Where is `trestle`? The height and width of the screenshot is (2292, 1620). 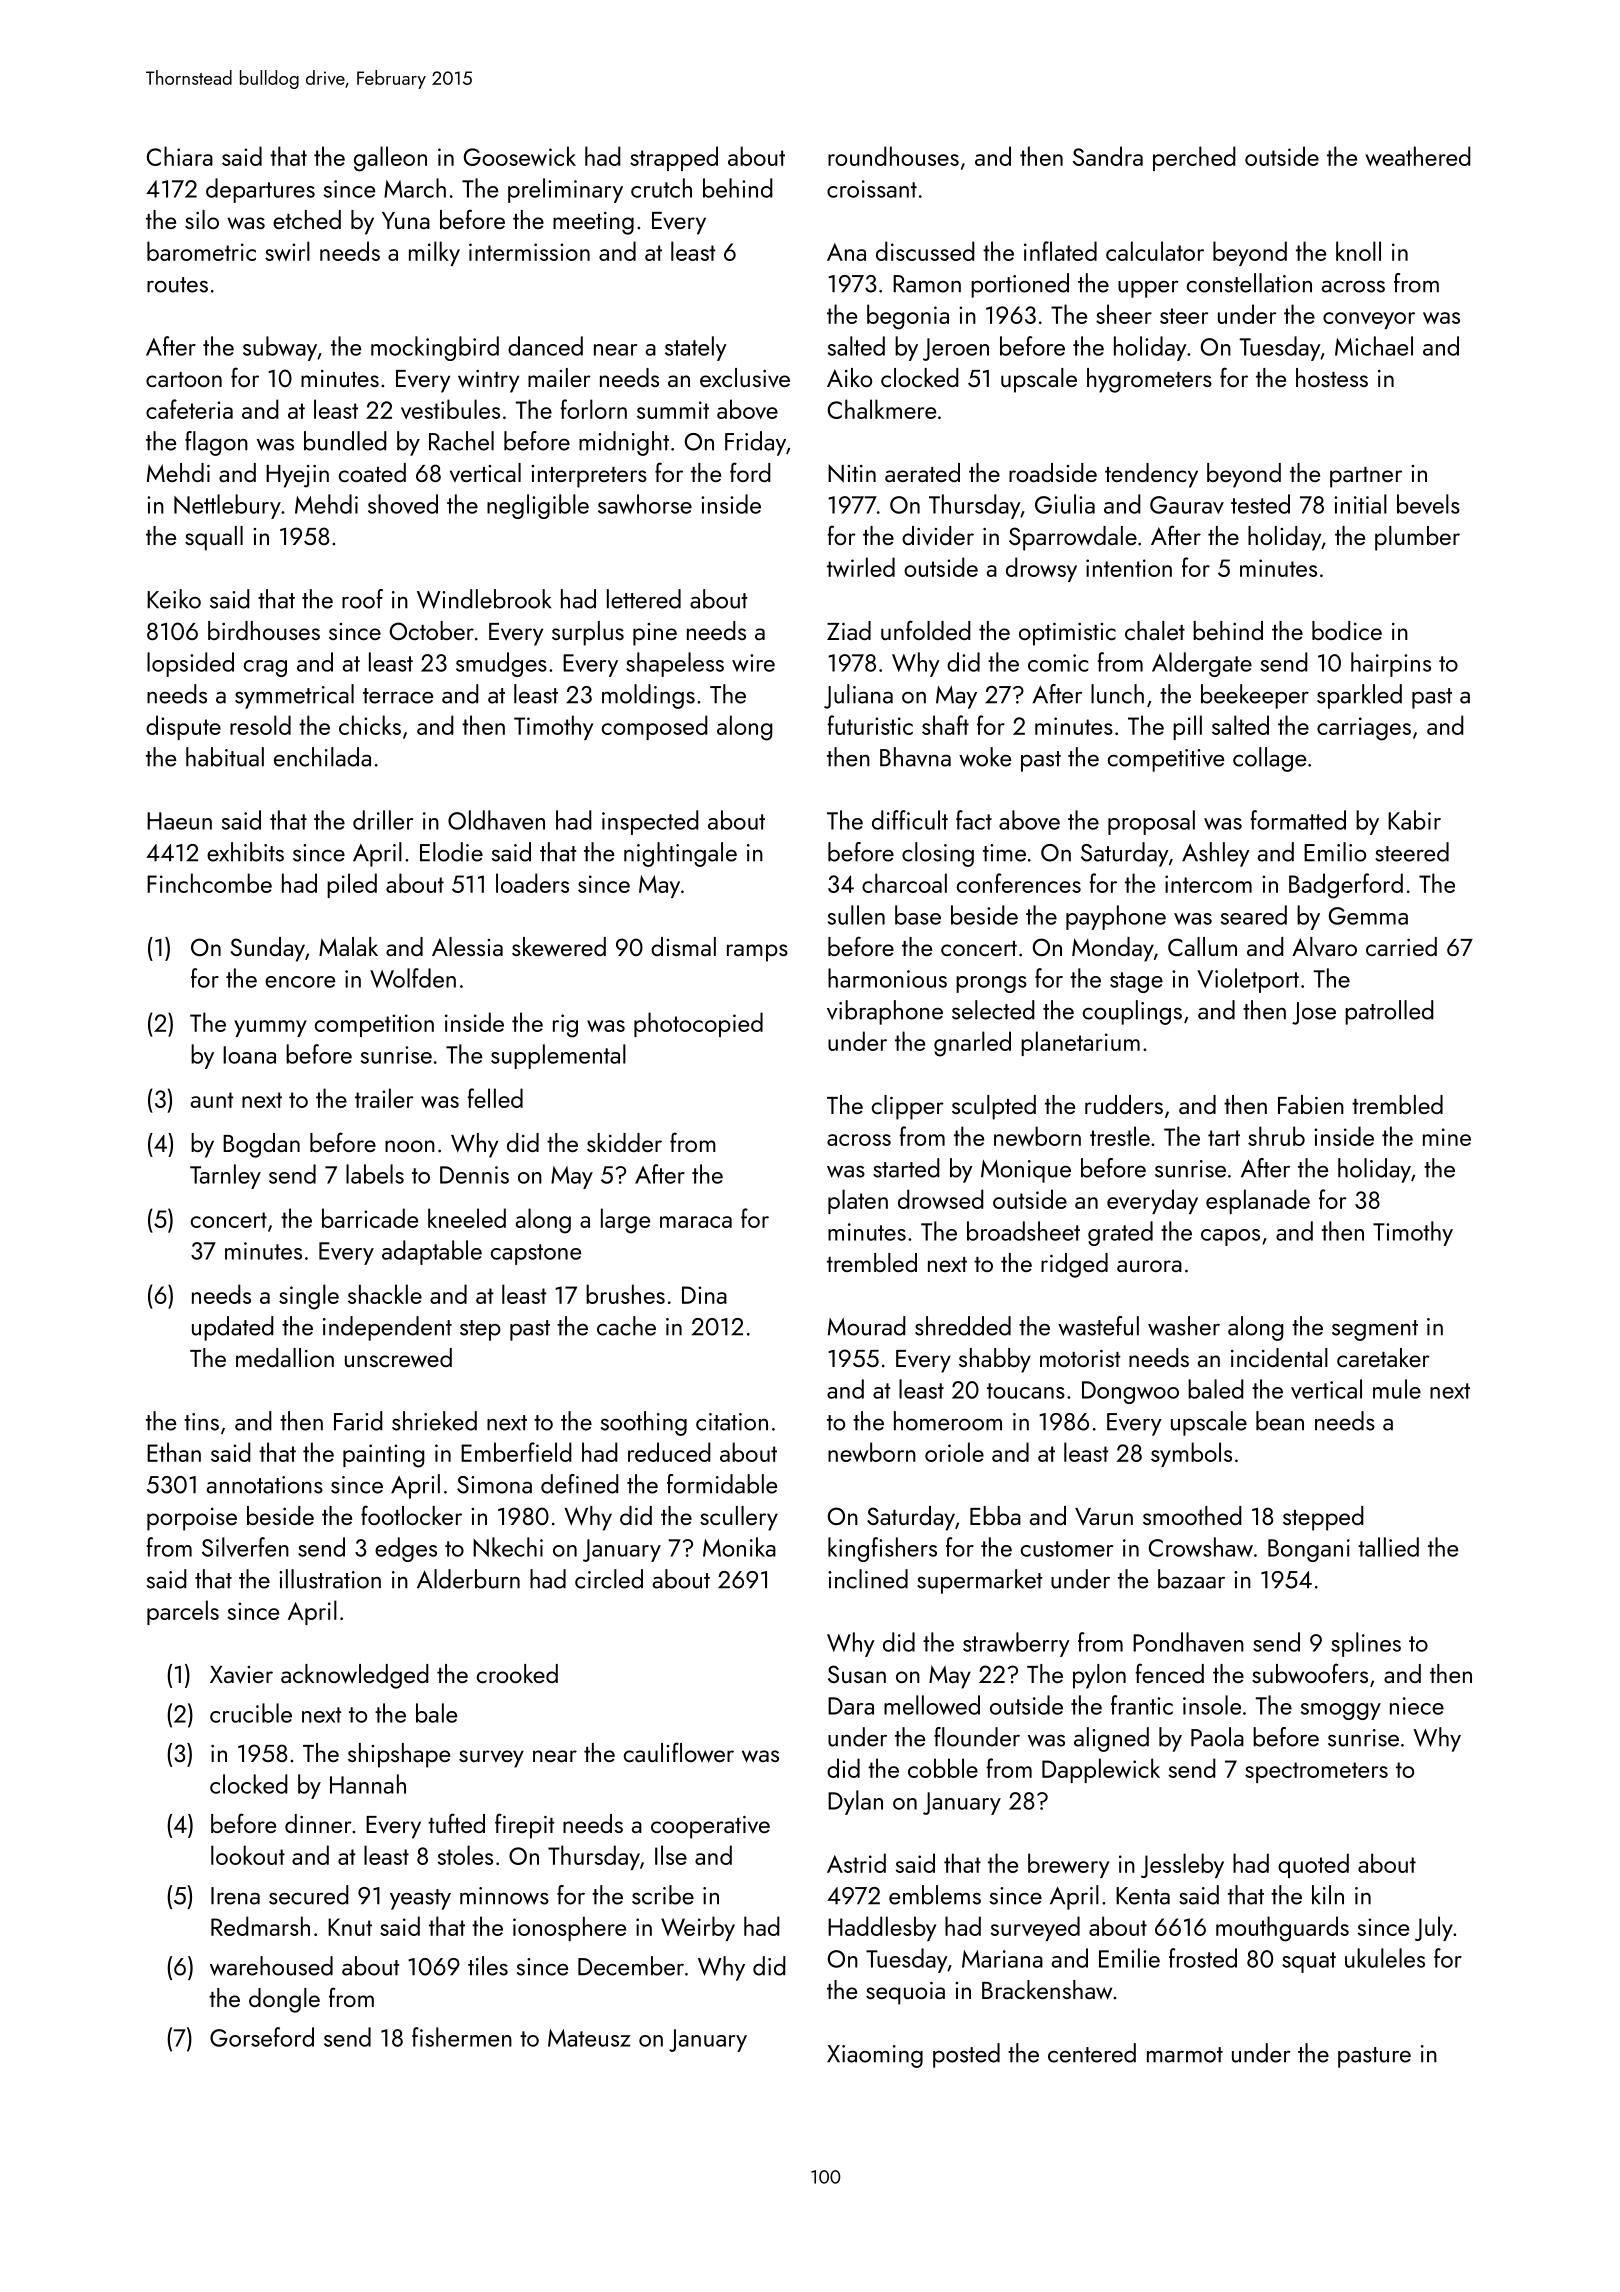
trestle is located at coordinates (1120, 1136).
